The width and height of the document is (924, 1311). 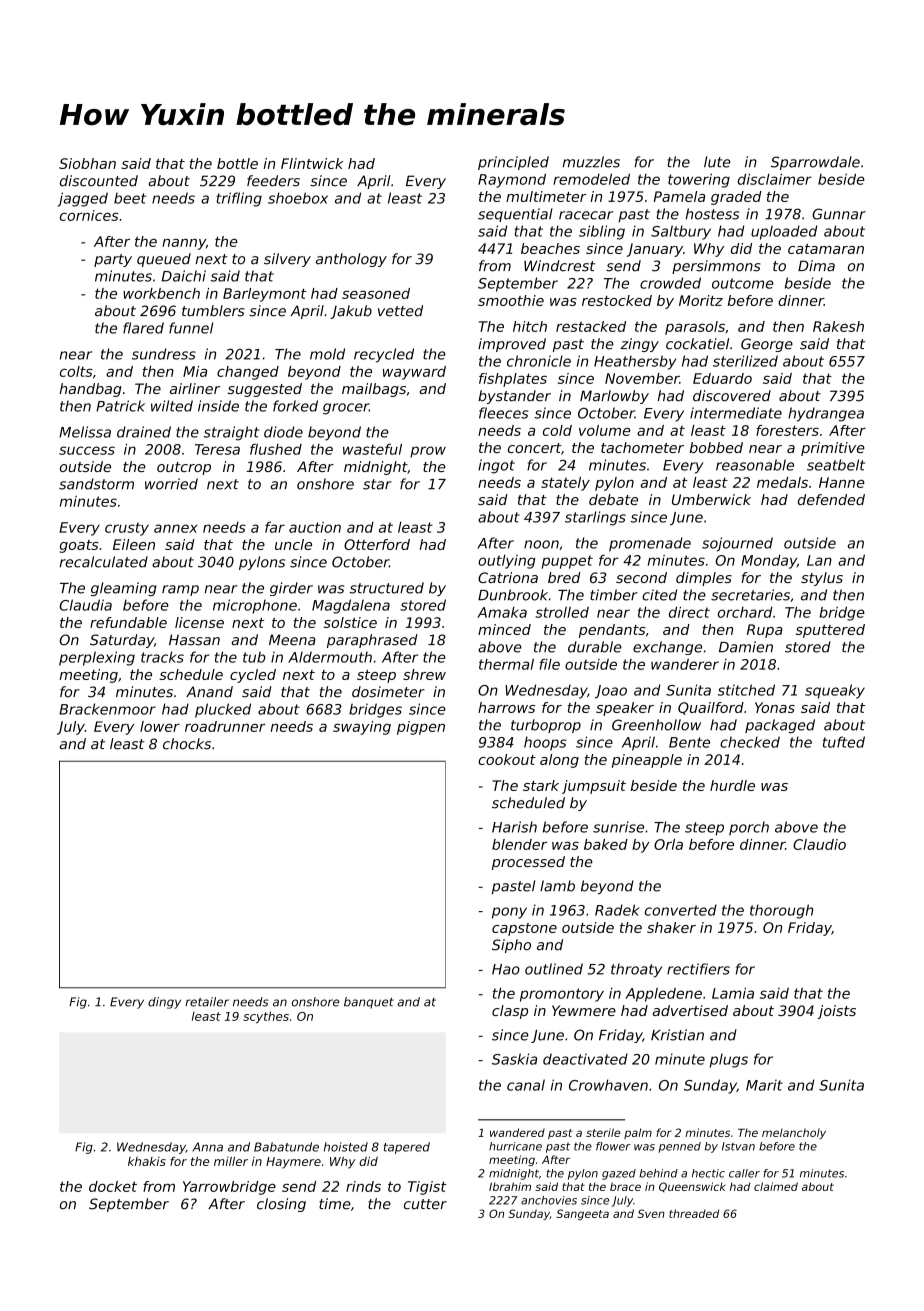 I want to click on structured, so click(x=387, y=588).
